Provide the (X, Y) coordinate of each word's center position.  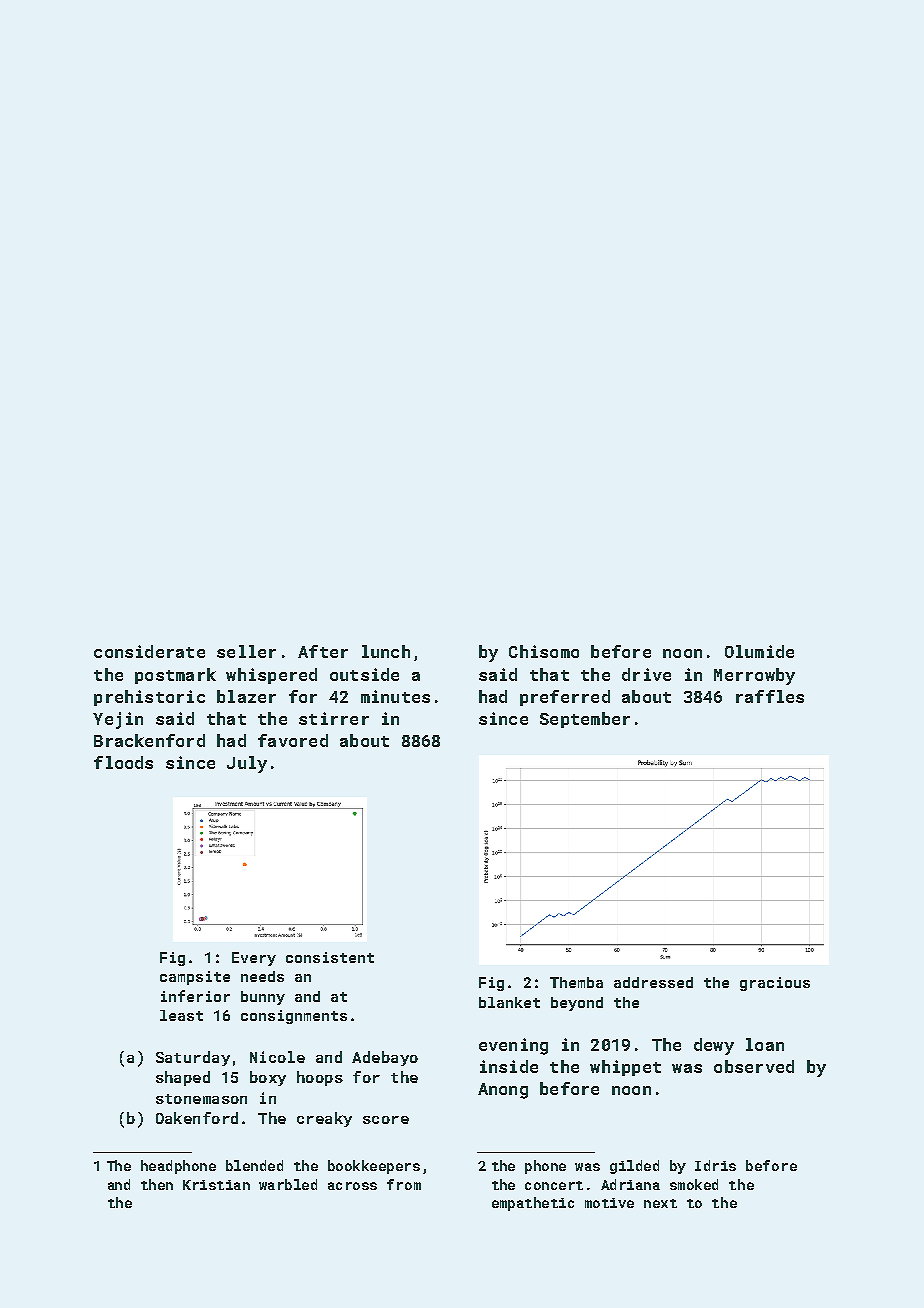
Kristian (216, 1185)
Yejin (118, 720)
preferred (565, 698)
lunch (386, 651)
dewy (714, 1046)
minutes (395, 696)
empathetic (533, 1204)
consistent (330, 957)
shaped (183, 1078)
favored (293, 740)
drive (646, 674)
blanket (509, 1002)
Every (254, 959)
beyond (577, 1004)
